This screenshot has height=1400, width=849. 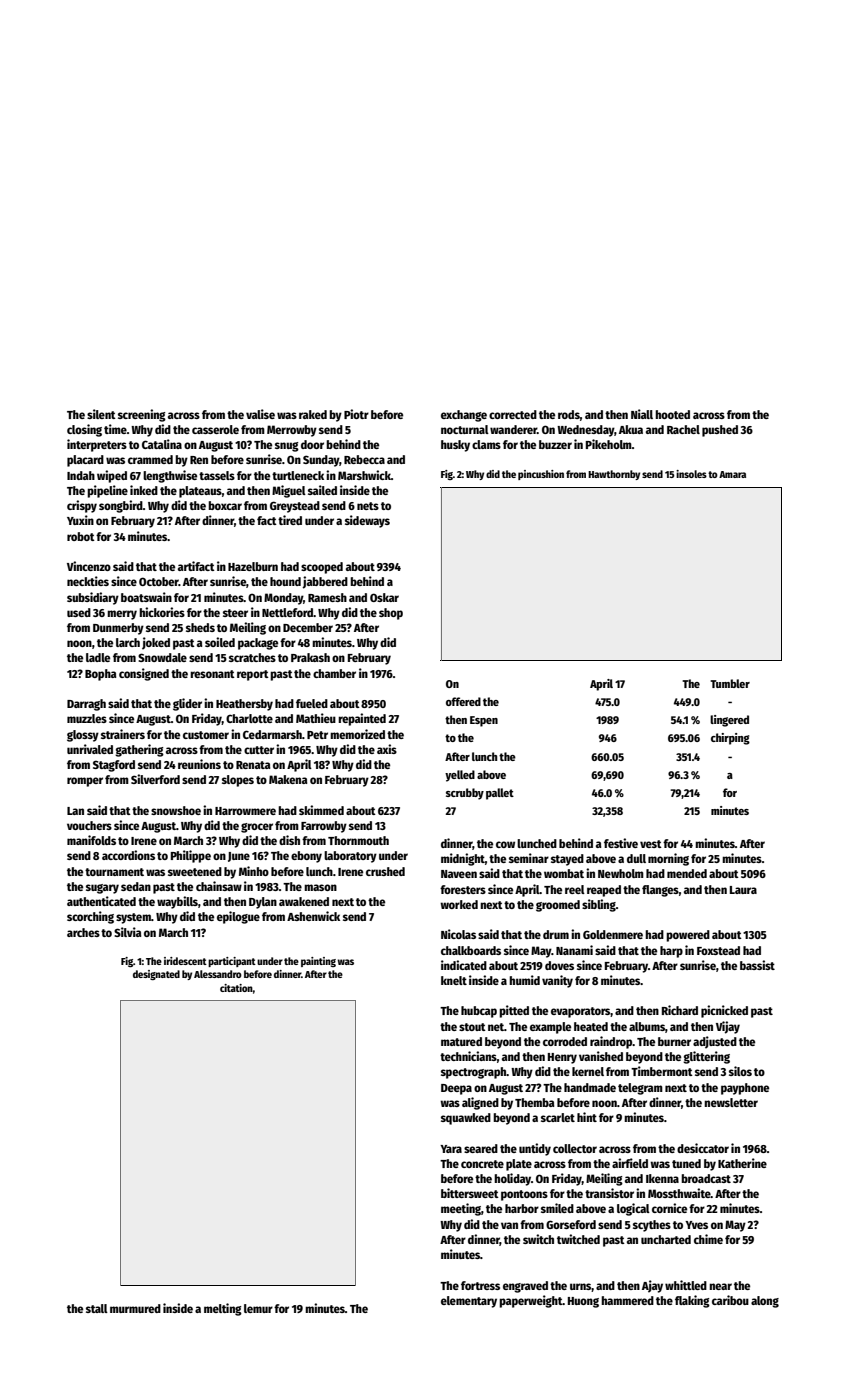 What do you see at coordinates (513, 414) in the screenshot?
I see `corrected` at bounding box center [513, 414].
